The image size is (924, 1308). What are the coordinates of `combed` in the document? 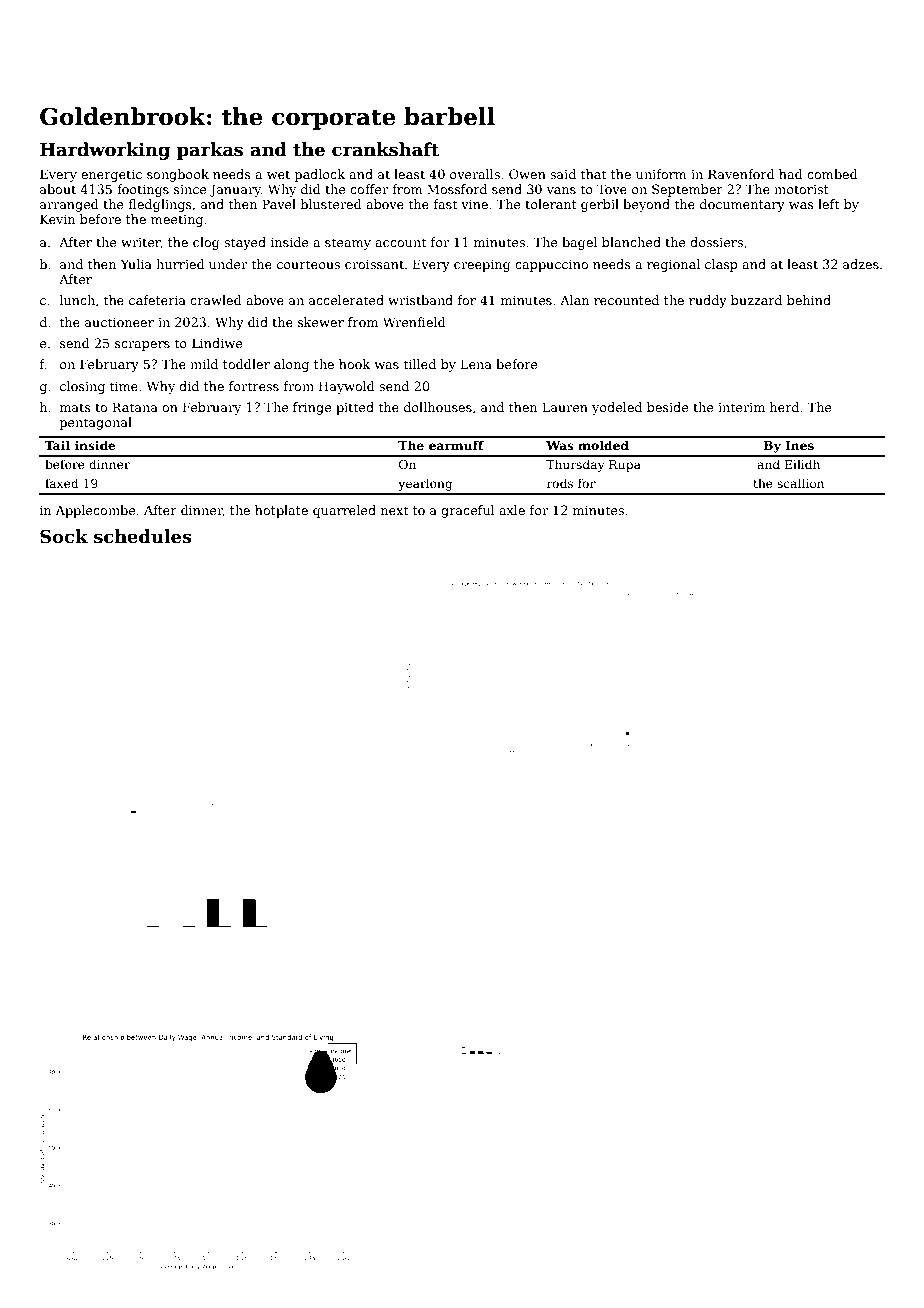 It's located at (832, 174).
